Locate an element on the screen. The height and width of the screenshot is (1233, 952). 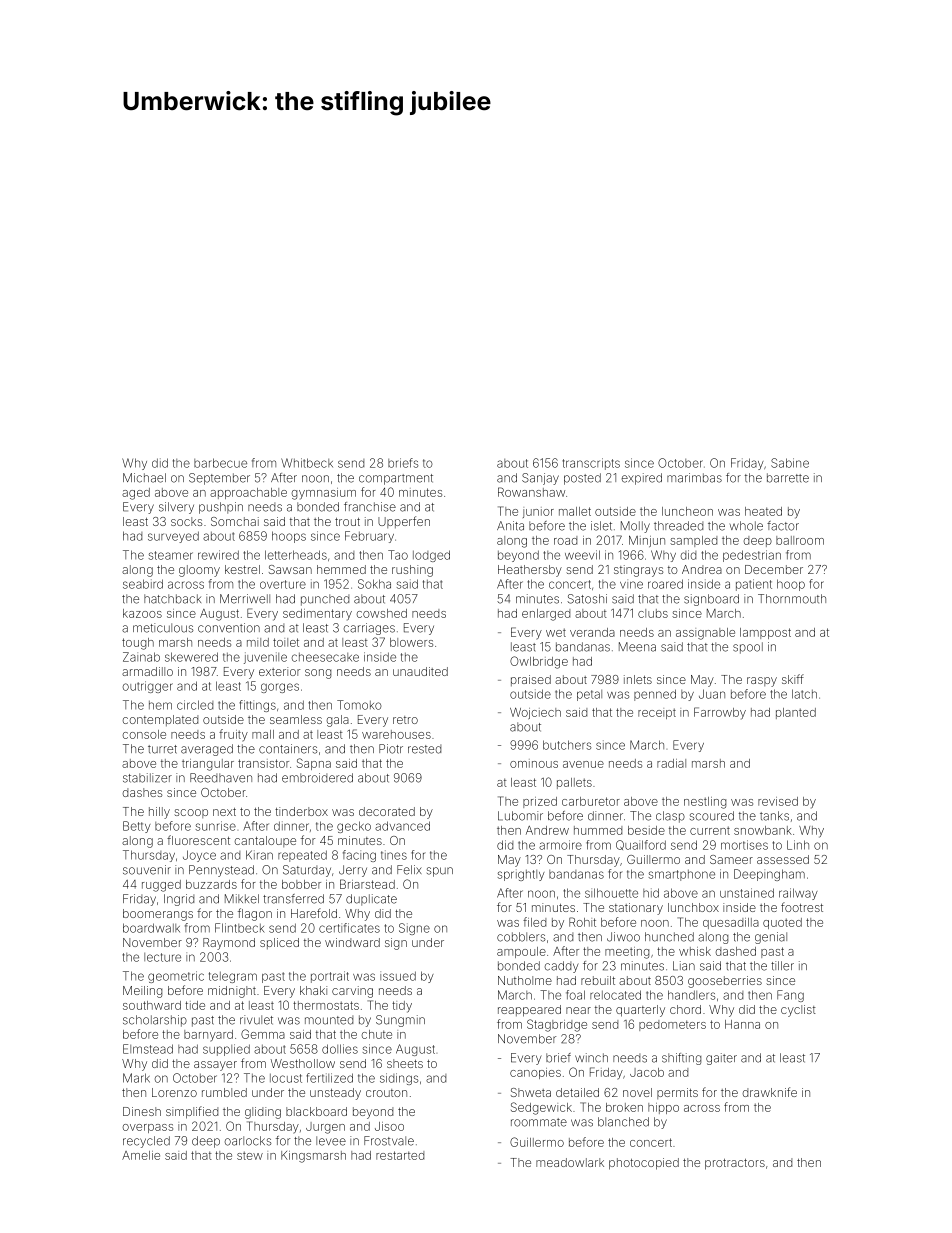
barbecue is located at coordinates (220, 463).
